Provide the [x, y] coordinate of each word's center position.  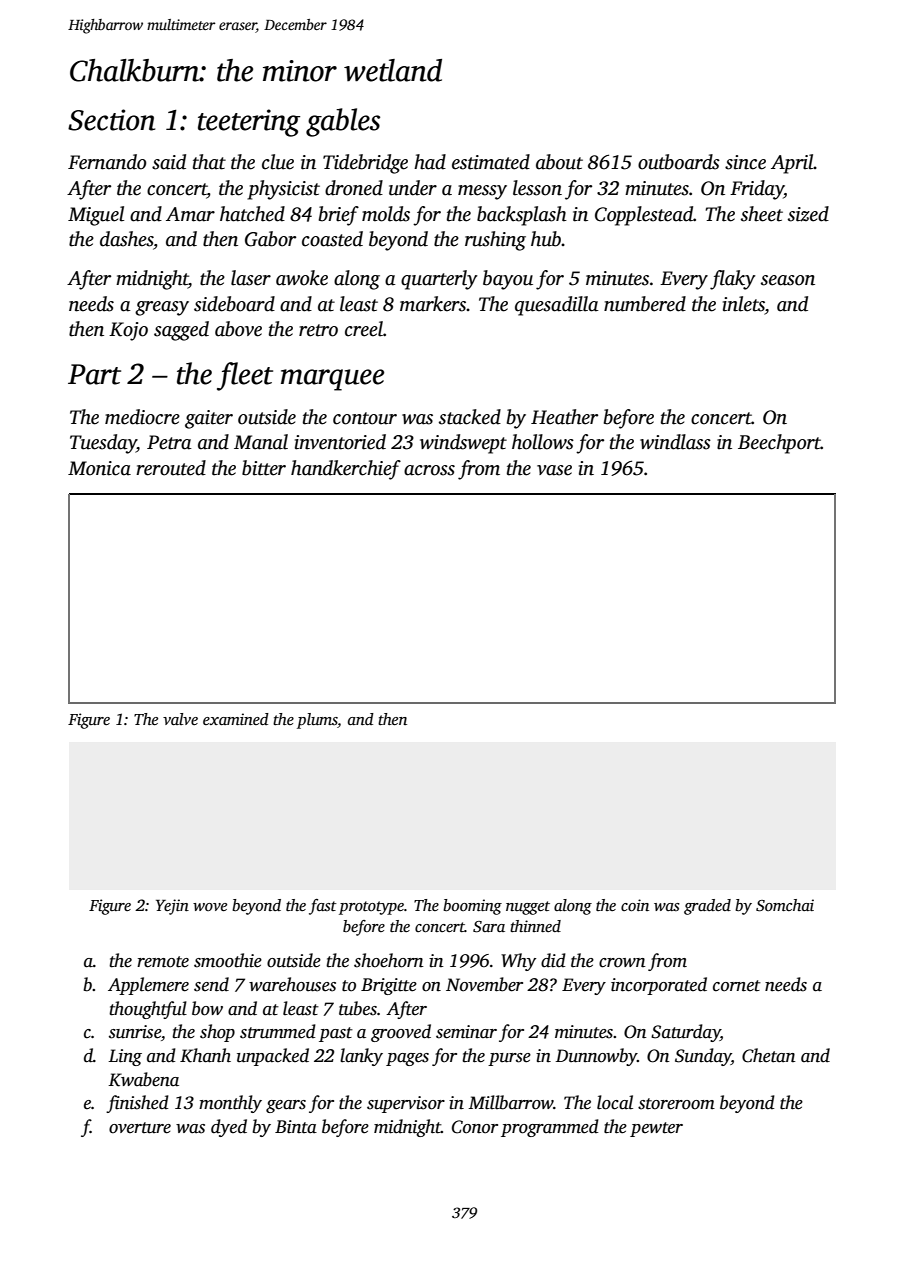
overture [140, 1128]
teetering [249, 123]
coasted [332, 239]
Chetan [769, 1055]
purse [509, 1059]
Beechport [779, 444]
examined [236, 719]
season [788, 280]
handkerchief [346, 470]
